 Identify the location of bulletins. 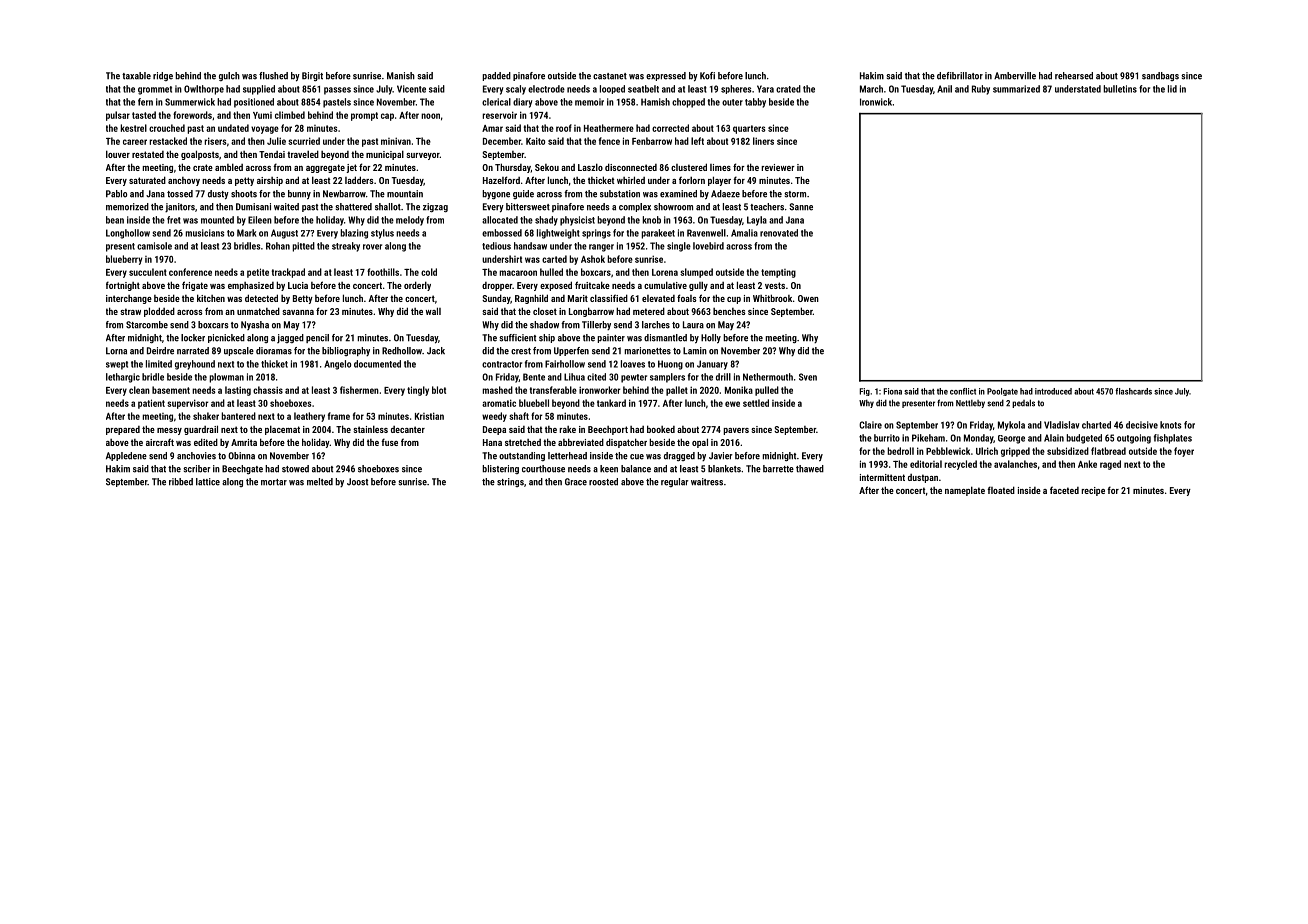
(1120, 89).
